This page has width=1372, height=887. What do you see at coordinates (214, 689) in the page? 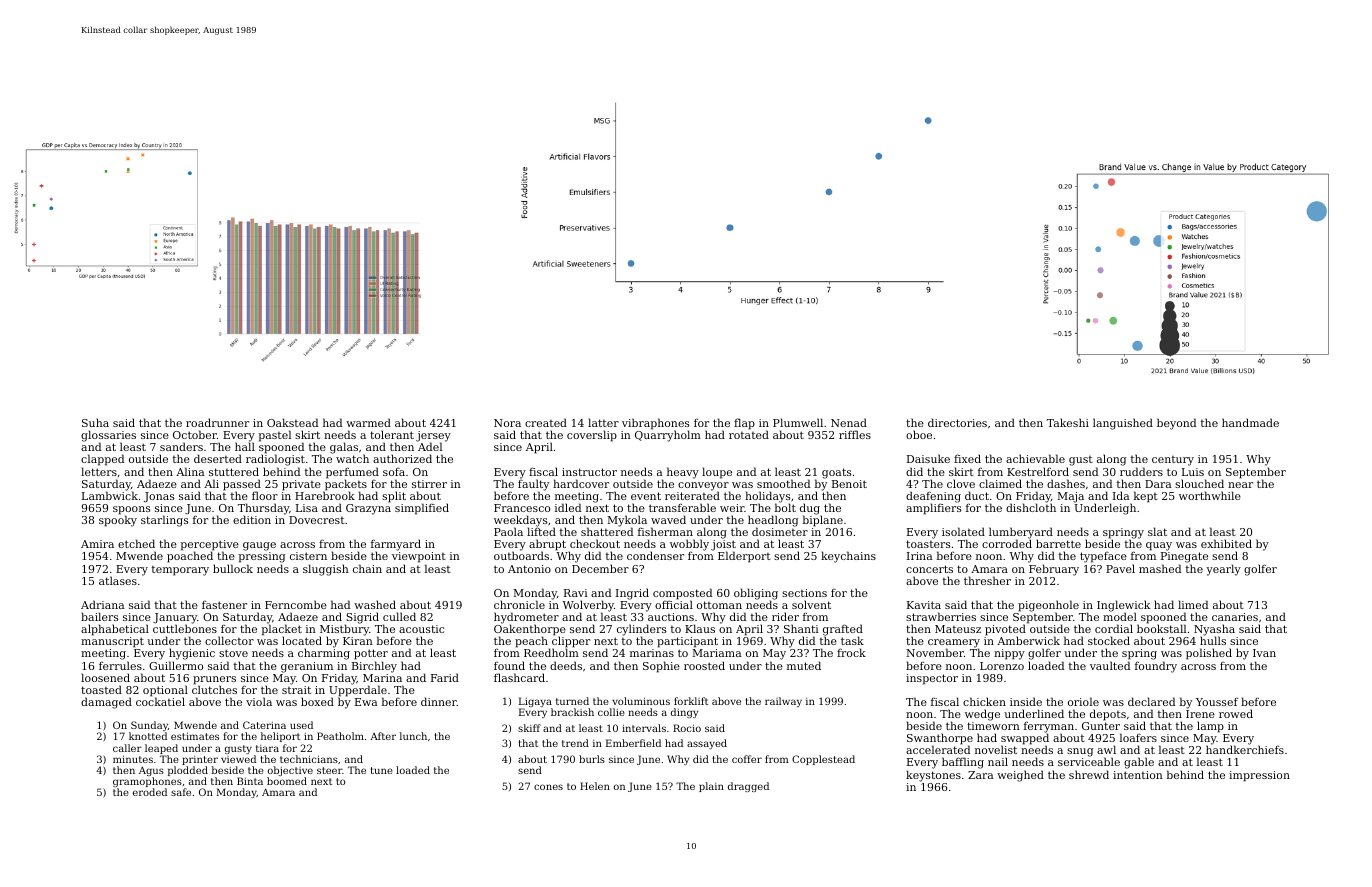
I see `clutches` at bounding box center [214, 689].
